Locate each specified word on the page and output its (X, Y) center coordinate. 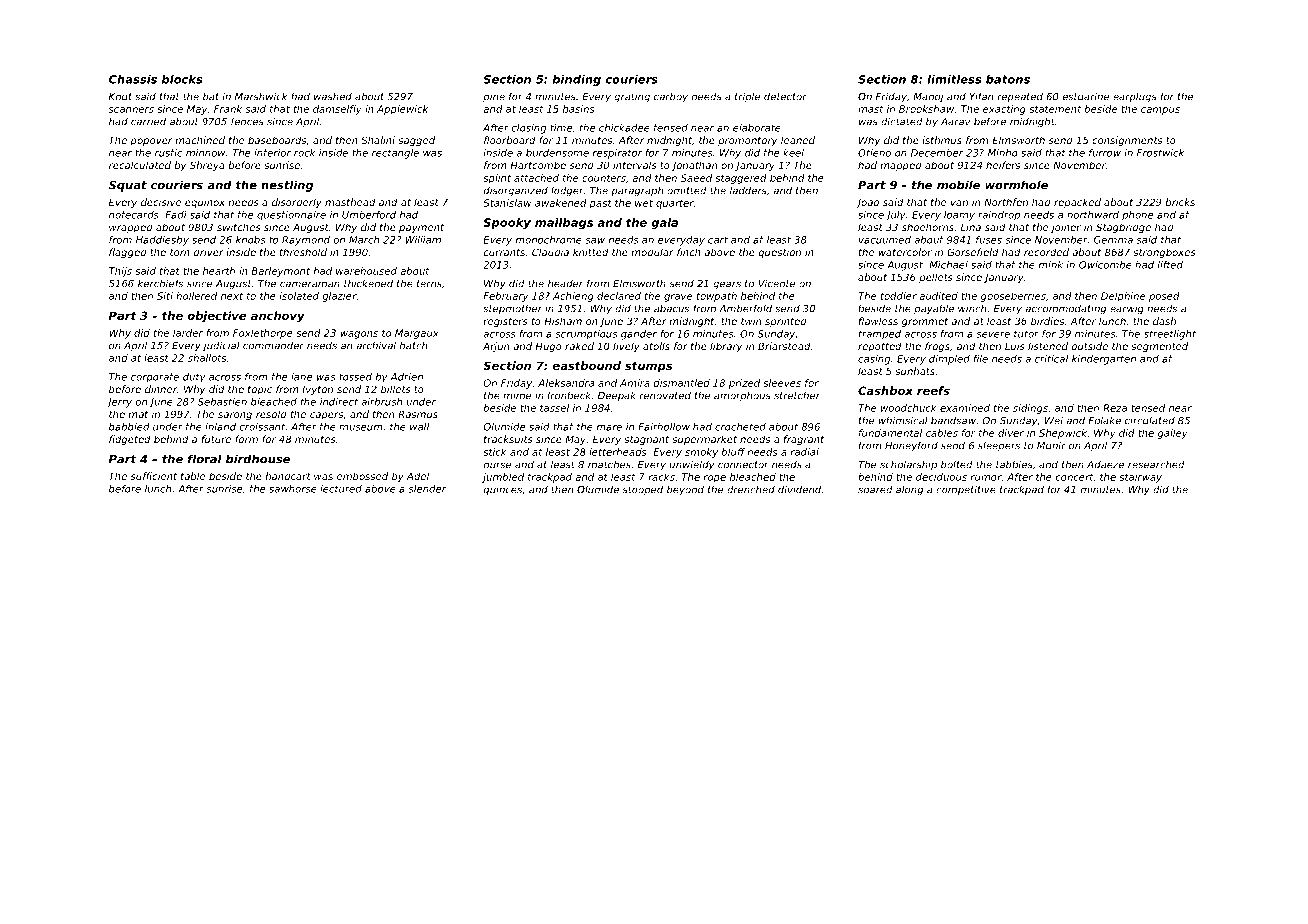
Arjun (496, 347)
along (909, 491)
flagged (128, 253)
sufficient (153, 476)
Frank (228, 109)
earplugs (1135, 98)
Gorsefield (973, 252)
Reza (1115, 408)
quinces (503, 490)
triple (747, 97)
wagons (359, 335)
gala (664, 223)
